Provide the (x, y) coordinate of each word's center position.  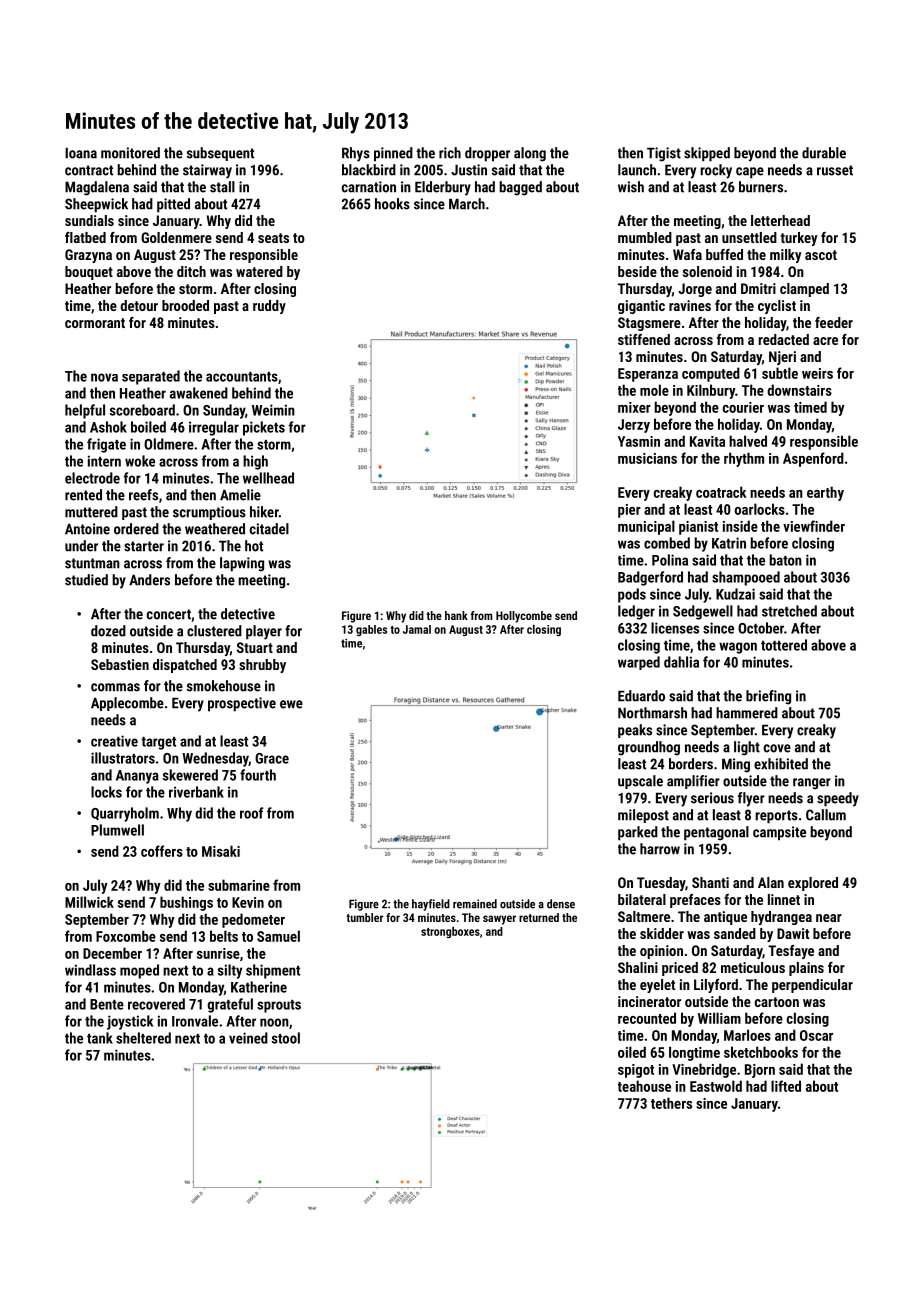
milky (786, 256)
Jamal (417, 629)
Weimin (273, 410)
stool (286, 1038)
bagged (520, 188)
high (255, 462)
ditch (191, 271)
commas (115, 687)
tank (100, 1038)
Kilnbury (711, 391)
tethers (671, 1103)
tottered (784, 645)
